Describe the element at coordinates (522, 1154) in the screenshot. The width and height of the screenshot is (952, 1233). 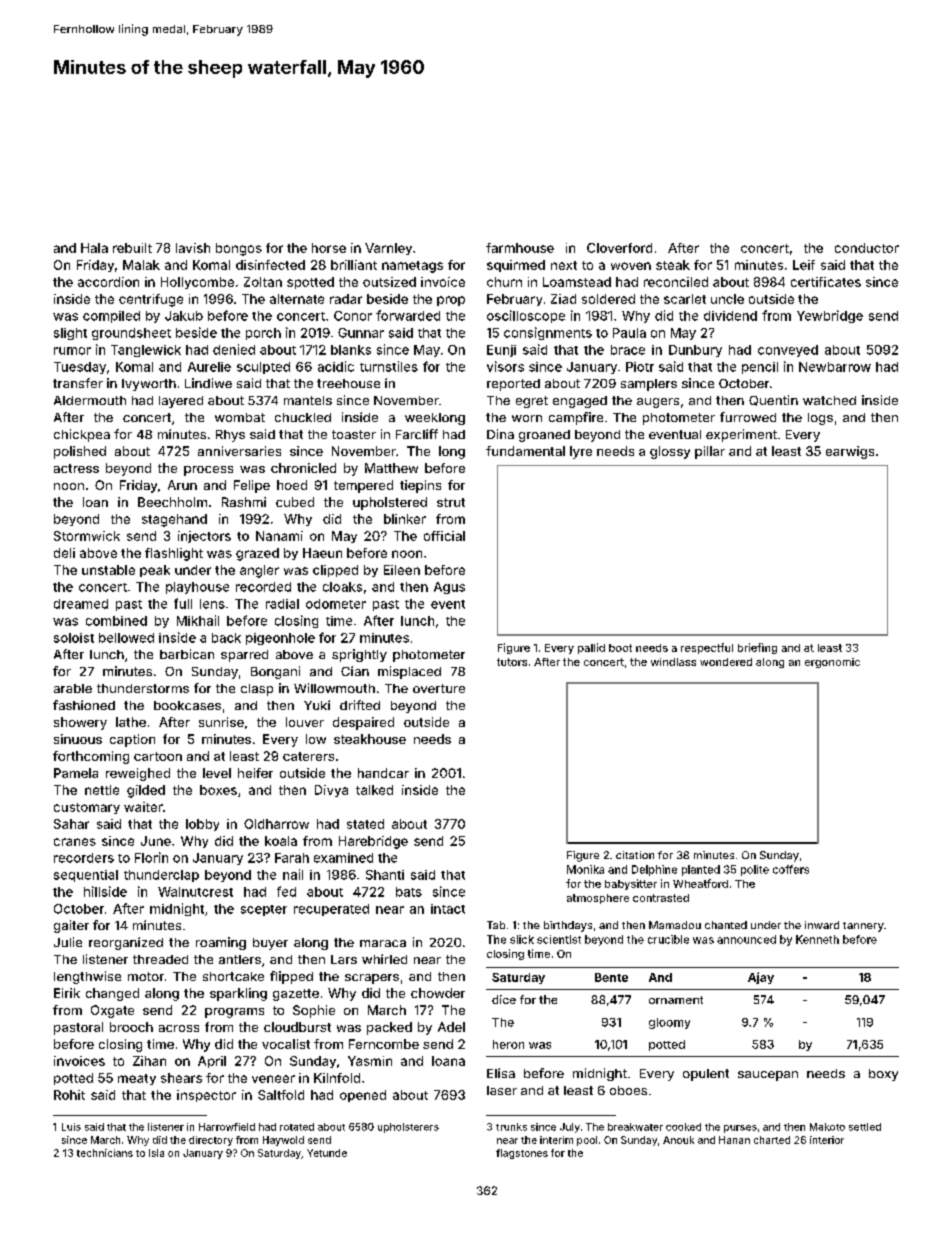
I see `flagstones` at that location.
